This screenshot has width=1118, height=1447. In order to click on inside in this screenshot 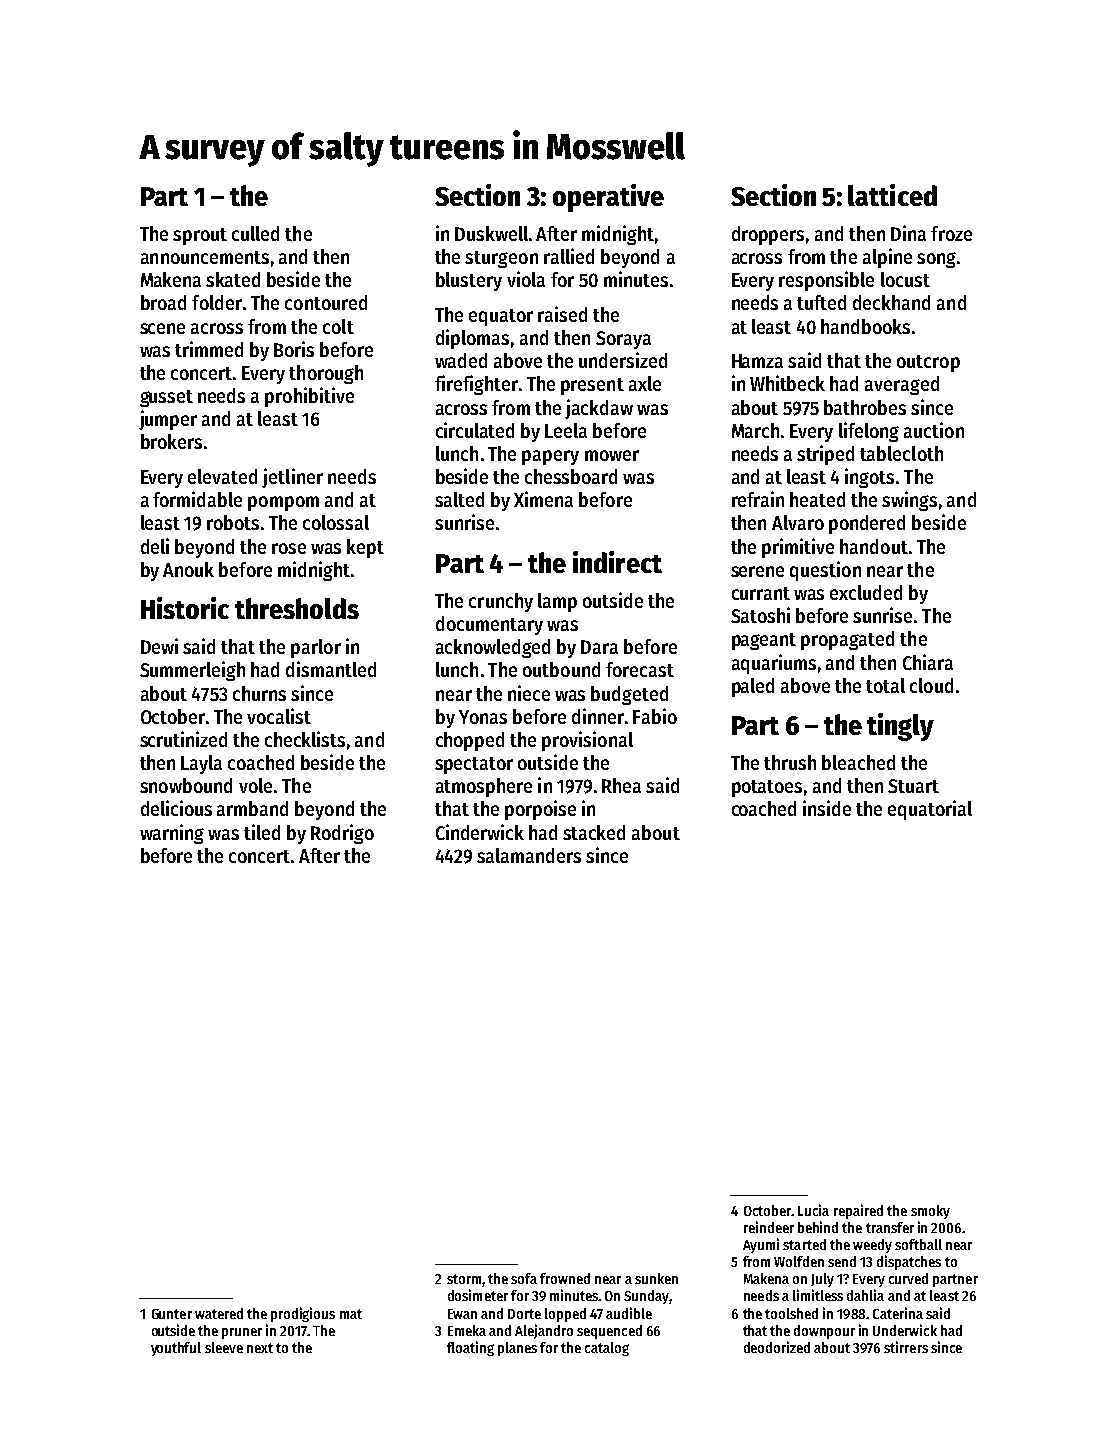, I will do `click(827, 808)`.
